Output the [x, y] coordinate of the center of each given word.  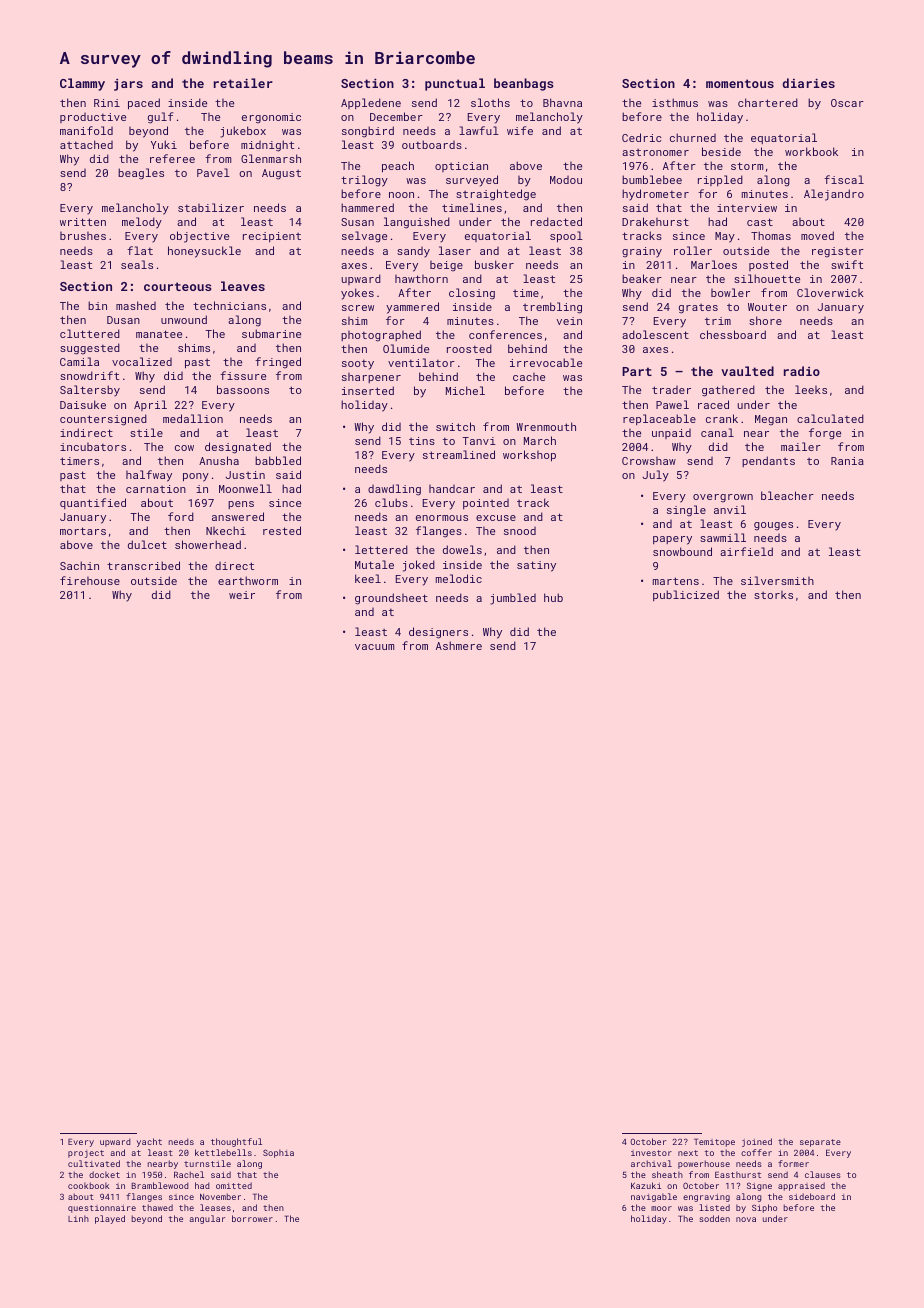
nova [746, 1219]
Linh [78, 1218]
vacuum [374, 647]
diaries [808, 83]
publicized [686, 595]
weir [242, 595]
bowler [730, 292]
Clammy [82, 84]
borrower [252, 1218]
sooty [358, 364]
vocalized [142, 361]
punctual [455, 84]
